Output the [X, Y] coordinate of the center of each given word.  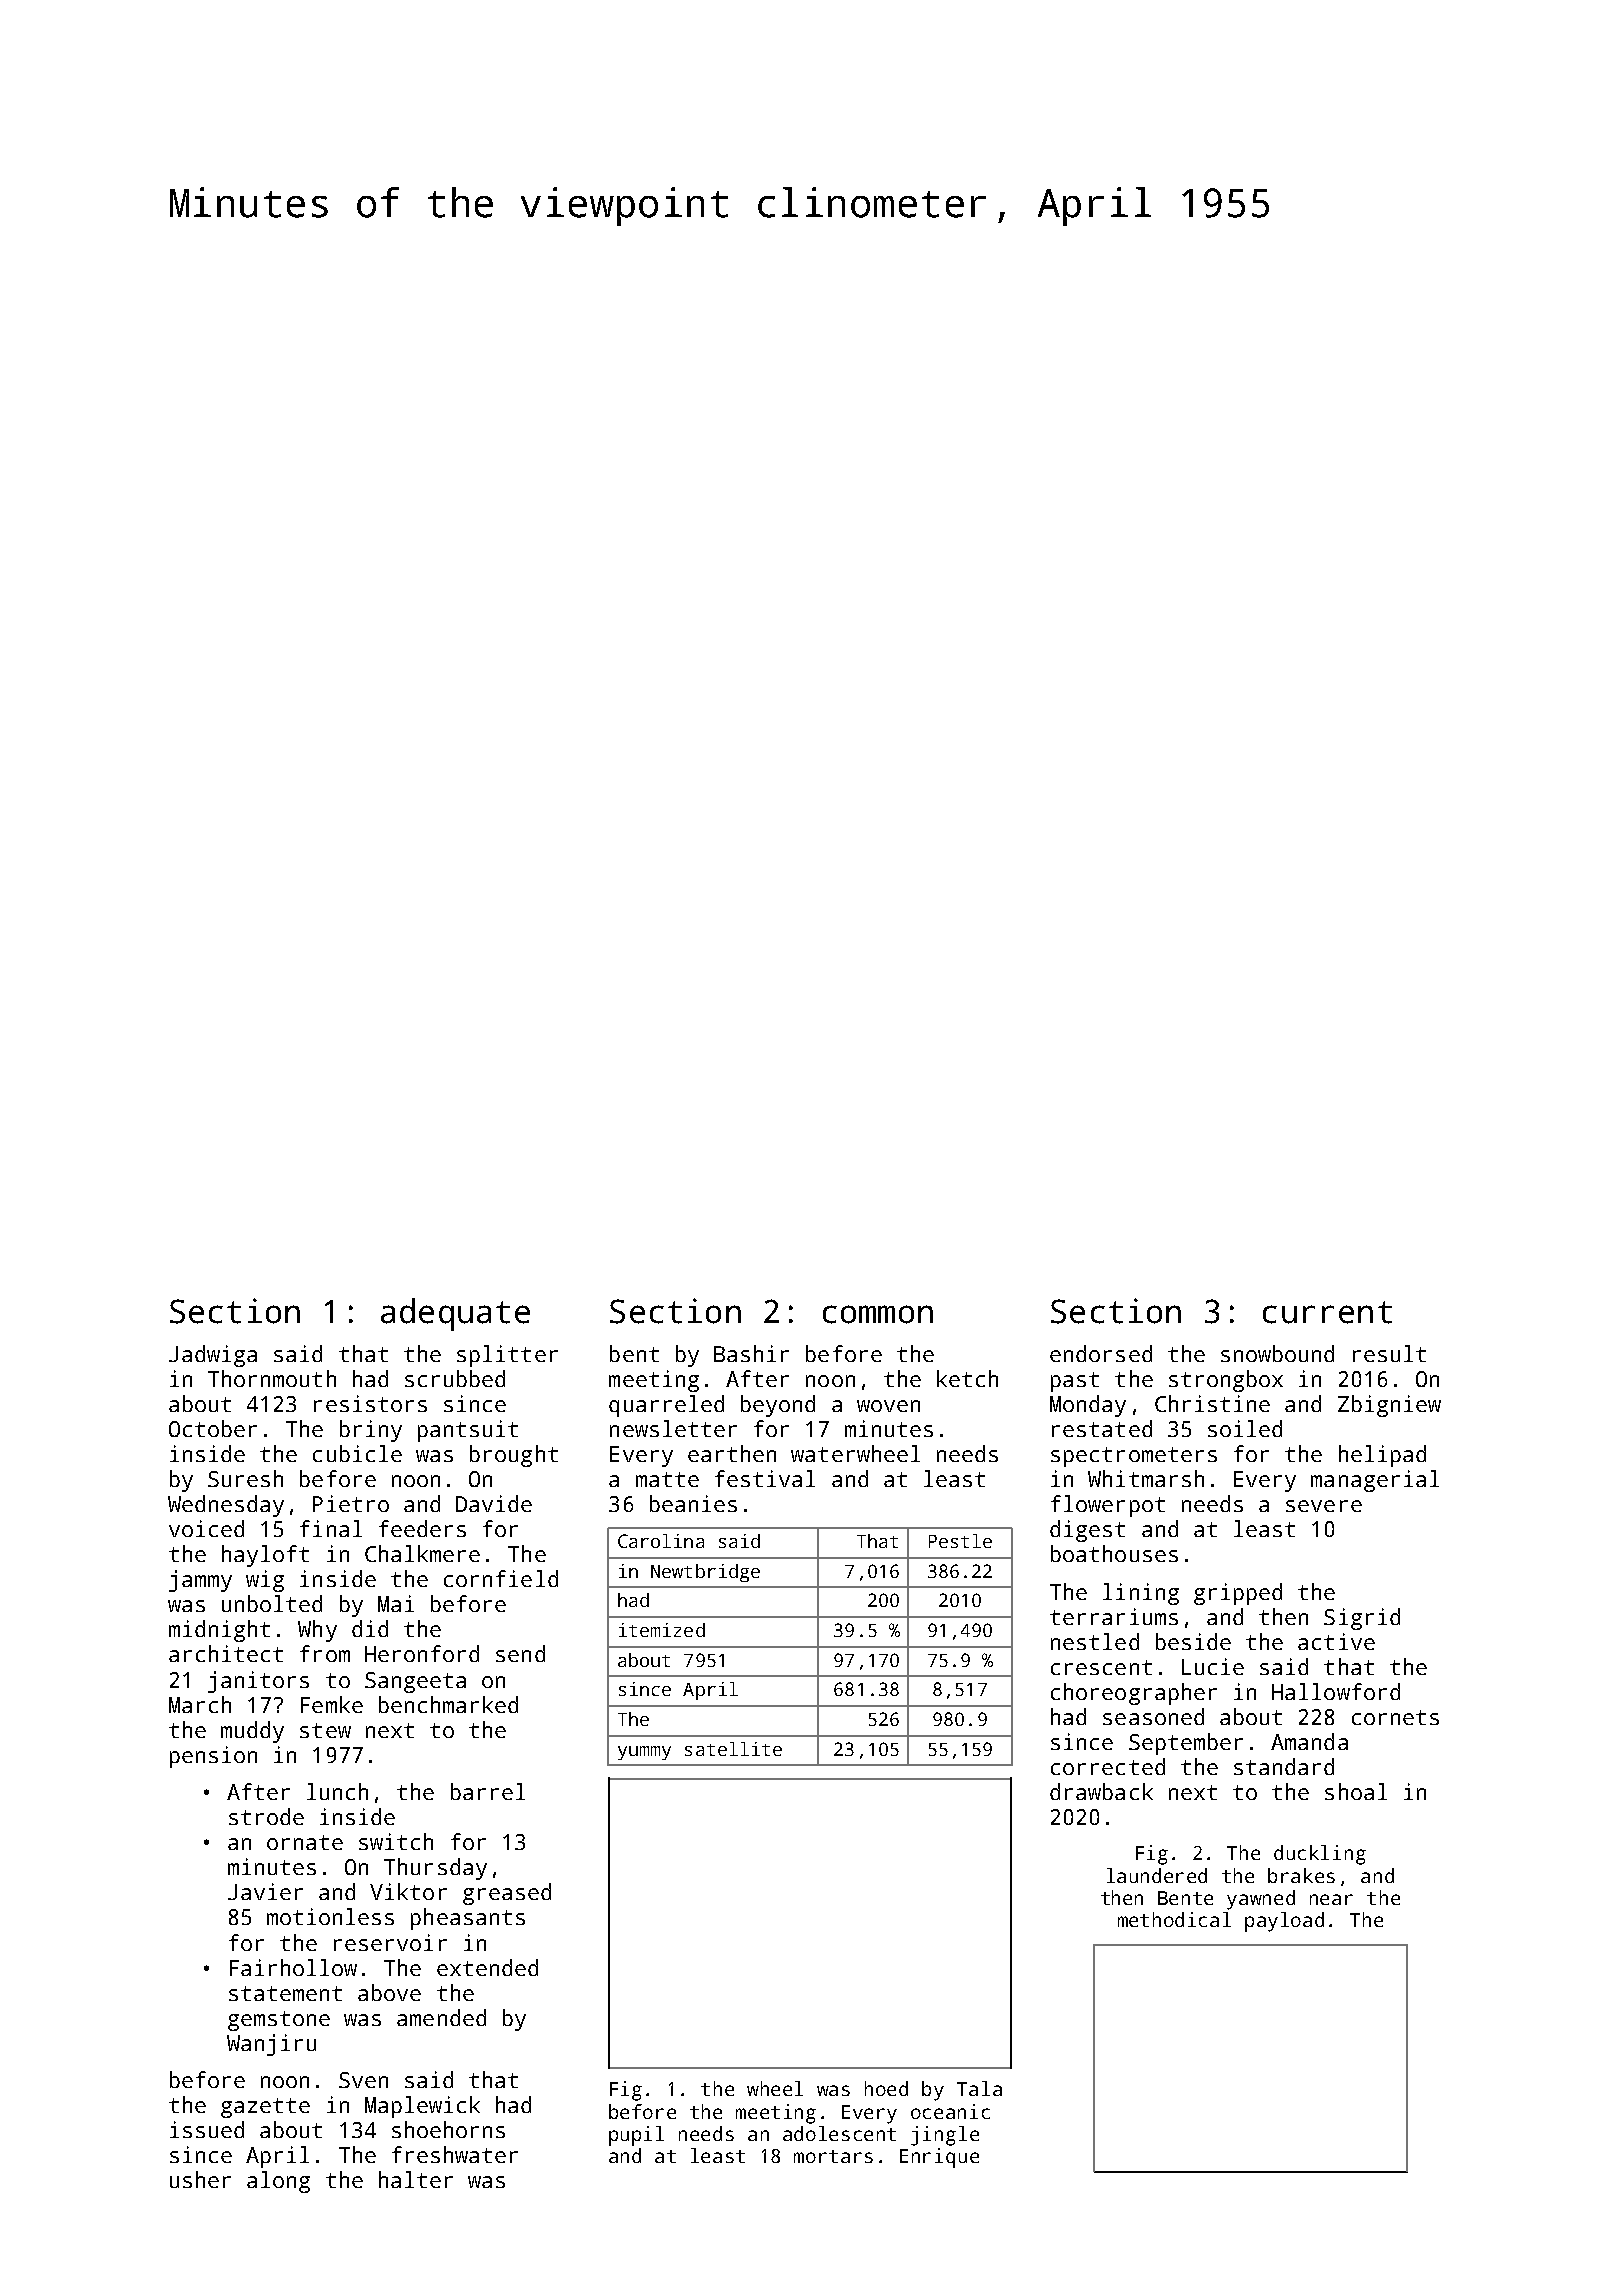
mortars [833, 2156]
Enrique [939, 2158]
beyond [778, 1406]
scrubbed [455, 1378]
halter [416, 2179]
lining [1141, 1594]
